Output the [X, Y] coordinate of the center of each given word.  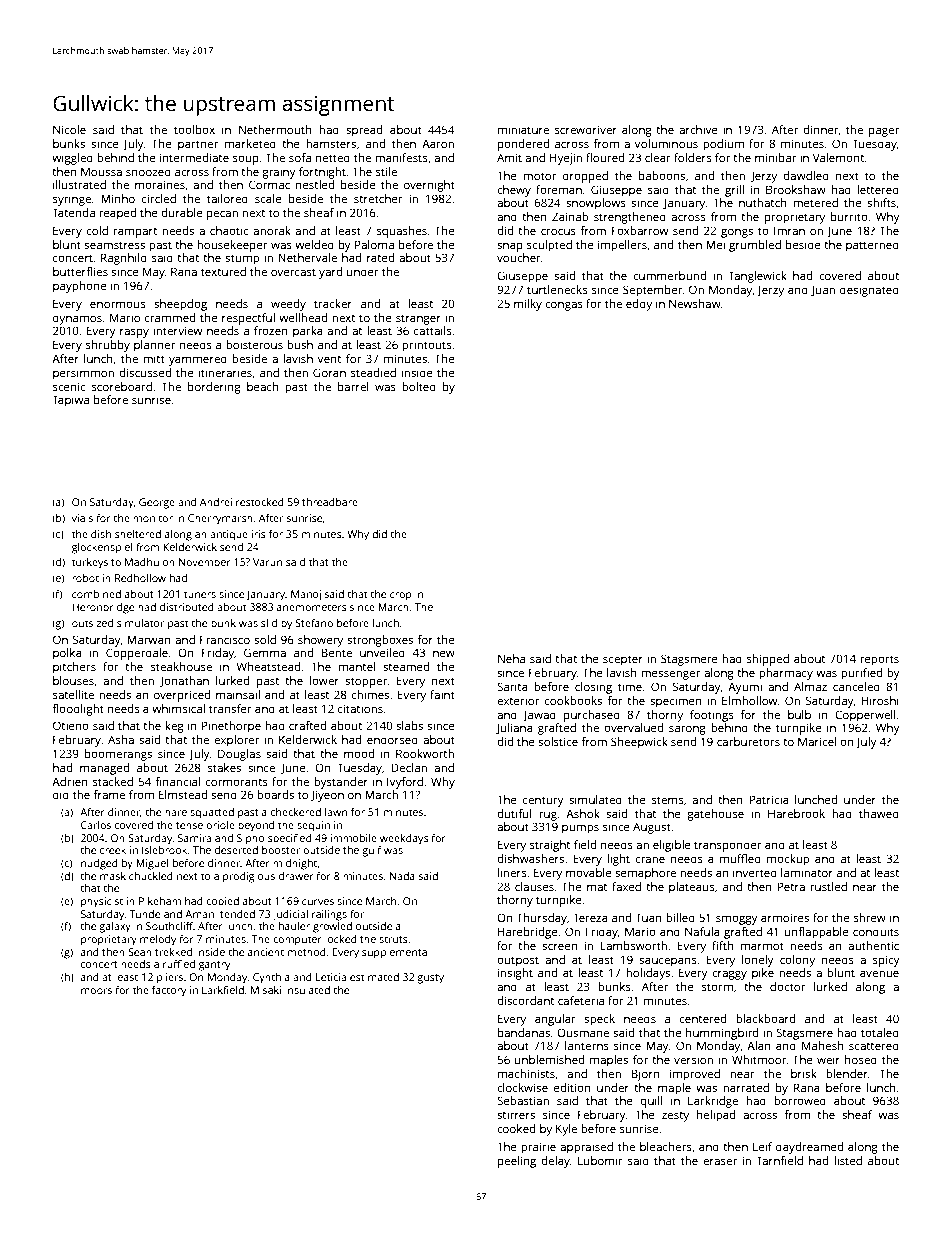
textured [223, 271]
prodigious [249, 877]
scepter [623, 660]
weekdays [404, 839]
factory [169, 991]
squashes [402, 232]
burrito [849, 216]
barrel [353, 386]
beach [263, 386]
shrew [870, 917]
